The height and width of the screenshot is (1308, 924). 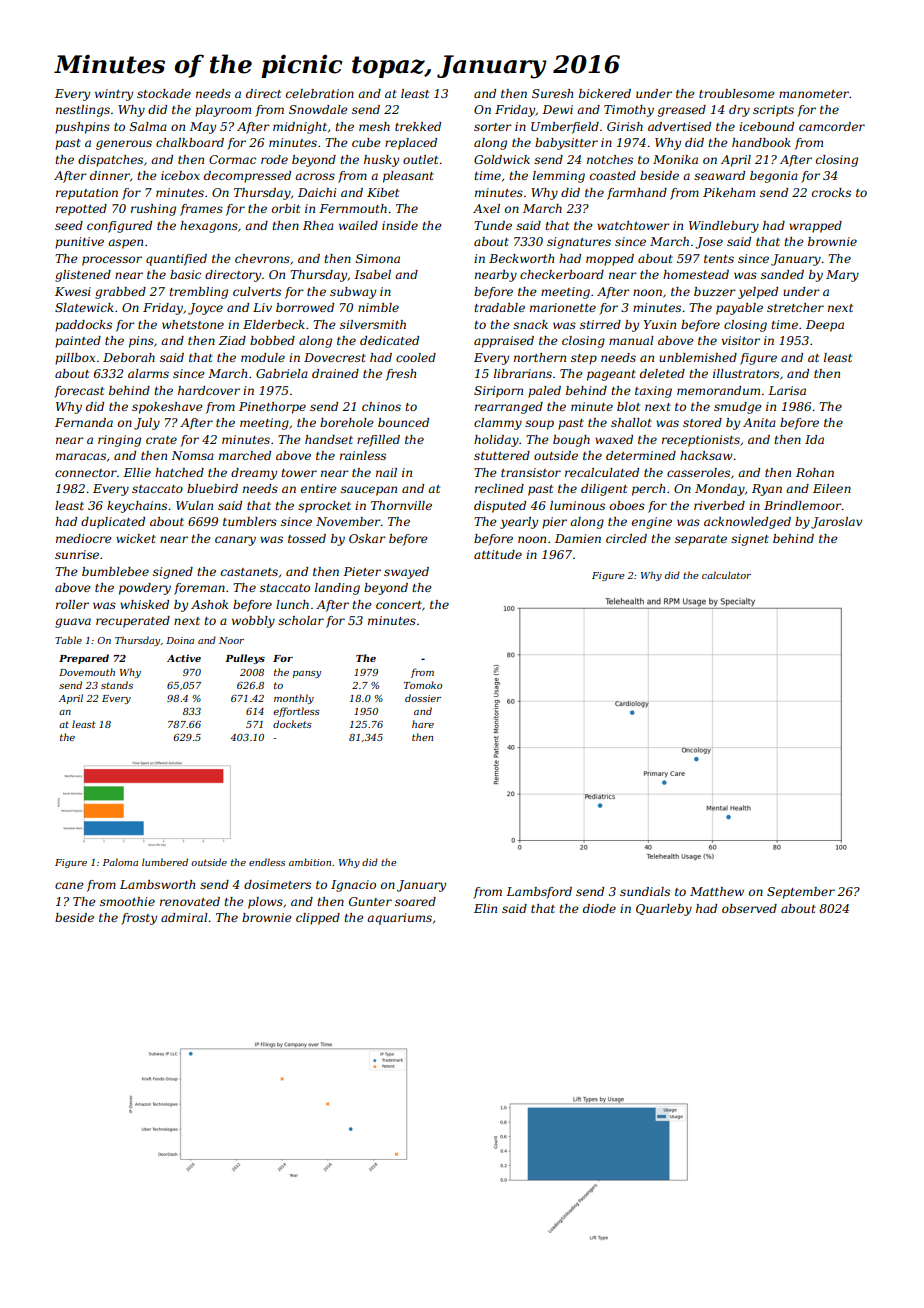 What do you see at coordinates (223, 111) in the screenshot?
I see `playroom` at bounding box center [223, 111].
